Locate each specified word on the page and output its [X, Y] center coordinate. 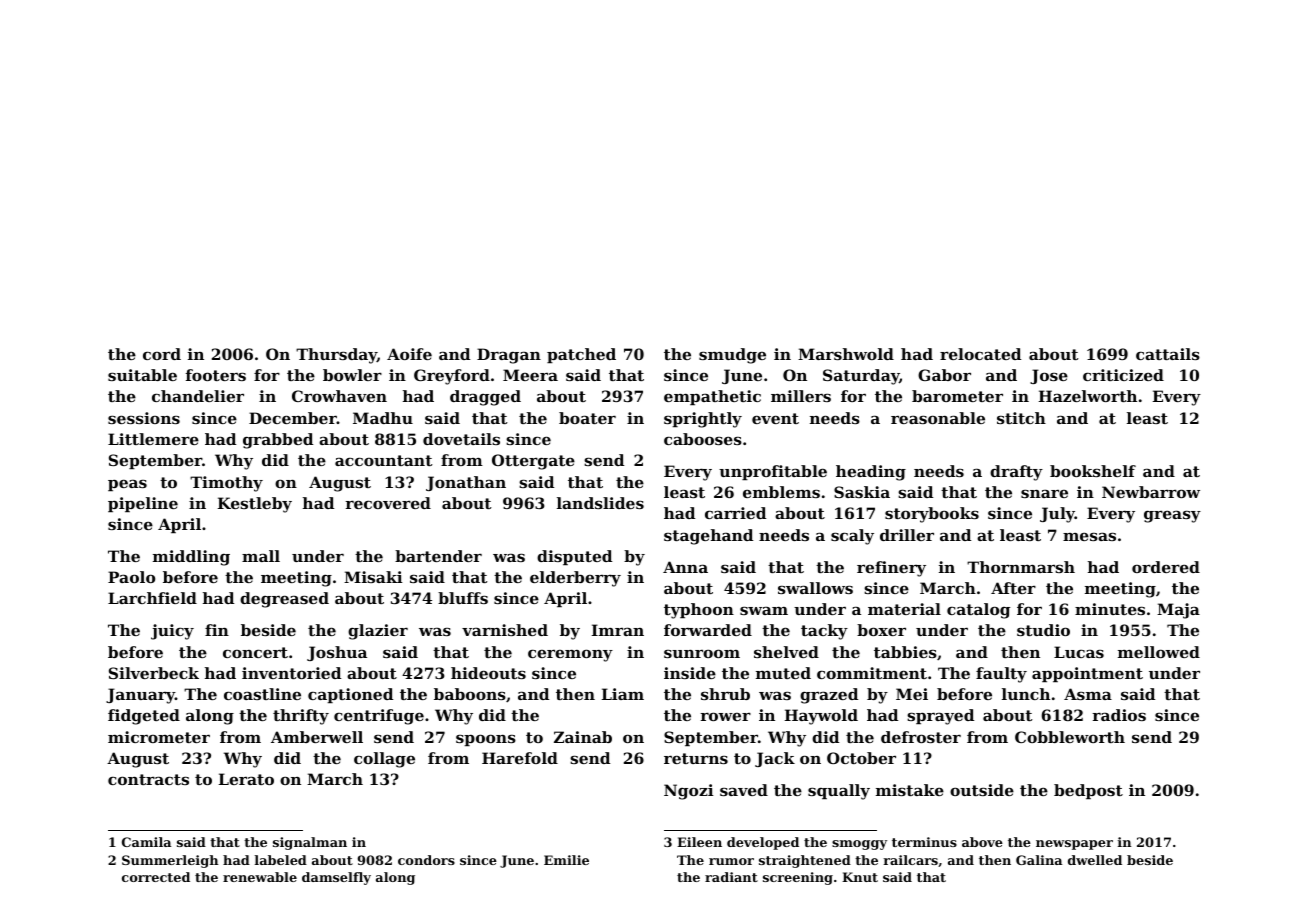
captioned [350, 695]
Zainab [583, 737]
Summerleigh [170, 861]
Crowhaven [339, 396]
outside [982, 790]
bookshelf [1093, 471]
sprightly [703, 420]
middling [191, 558]
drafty [1016, 473]
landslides [600, 503]
